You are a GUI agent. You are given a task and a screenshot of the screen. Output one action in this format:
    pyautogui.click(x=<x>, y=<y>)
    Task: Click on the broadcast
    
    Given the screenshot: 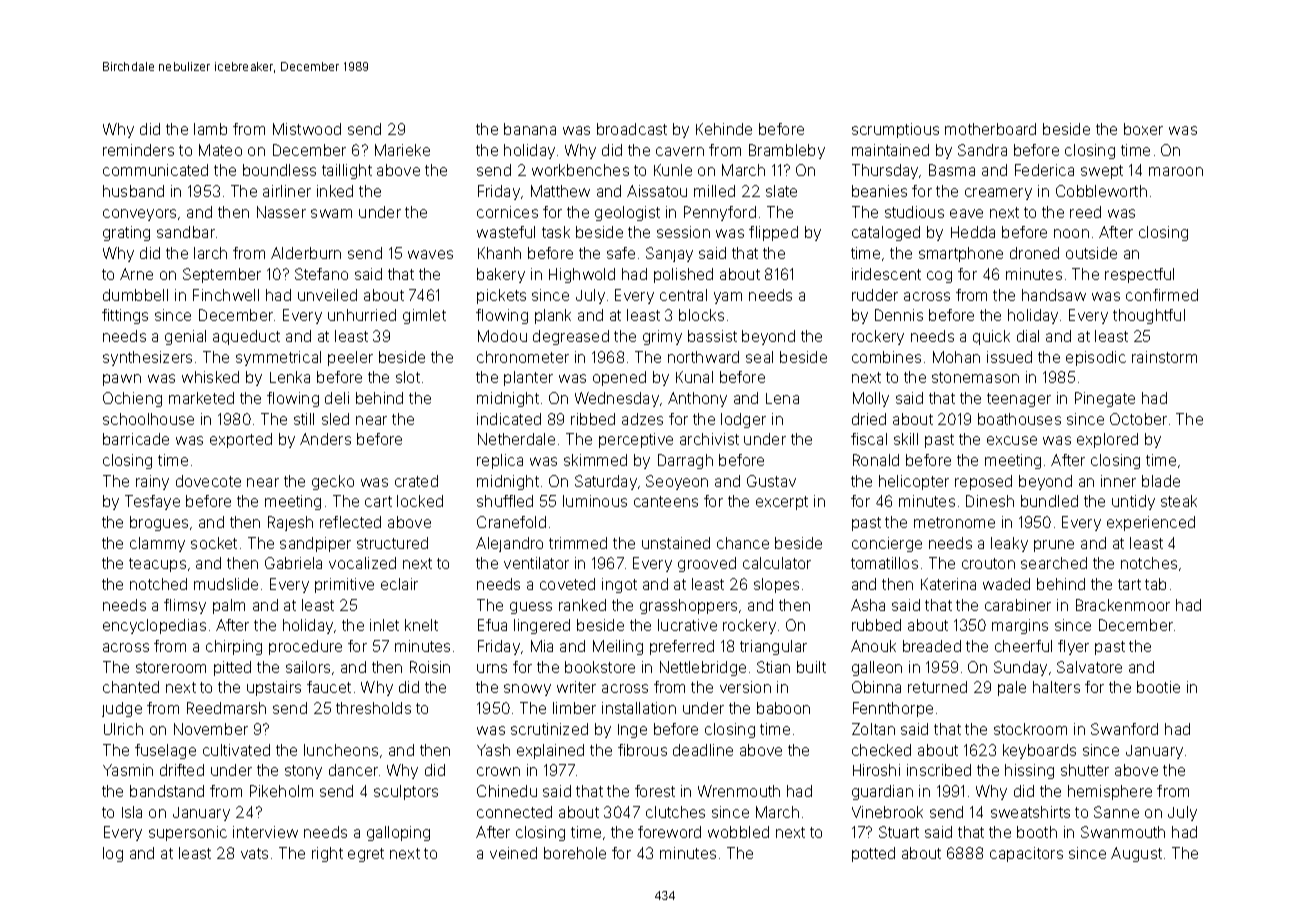 What is the action you would take?
    pyautogui.click(x=632, y=129)
